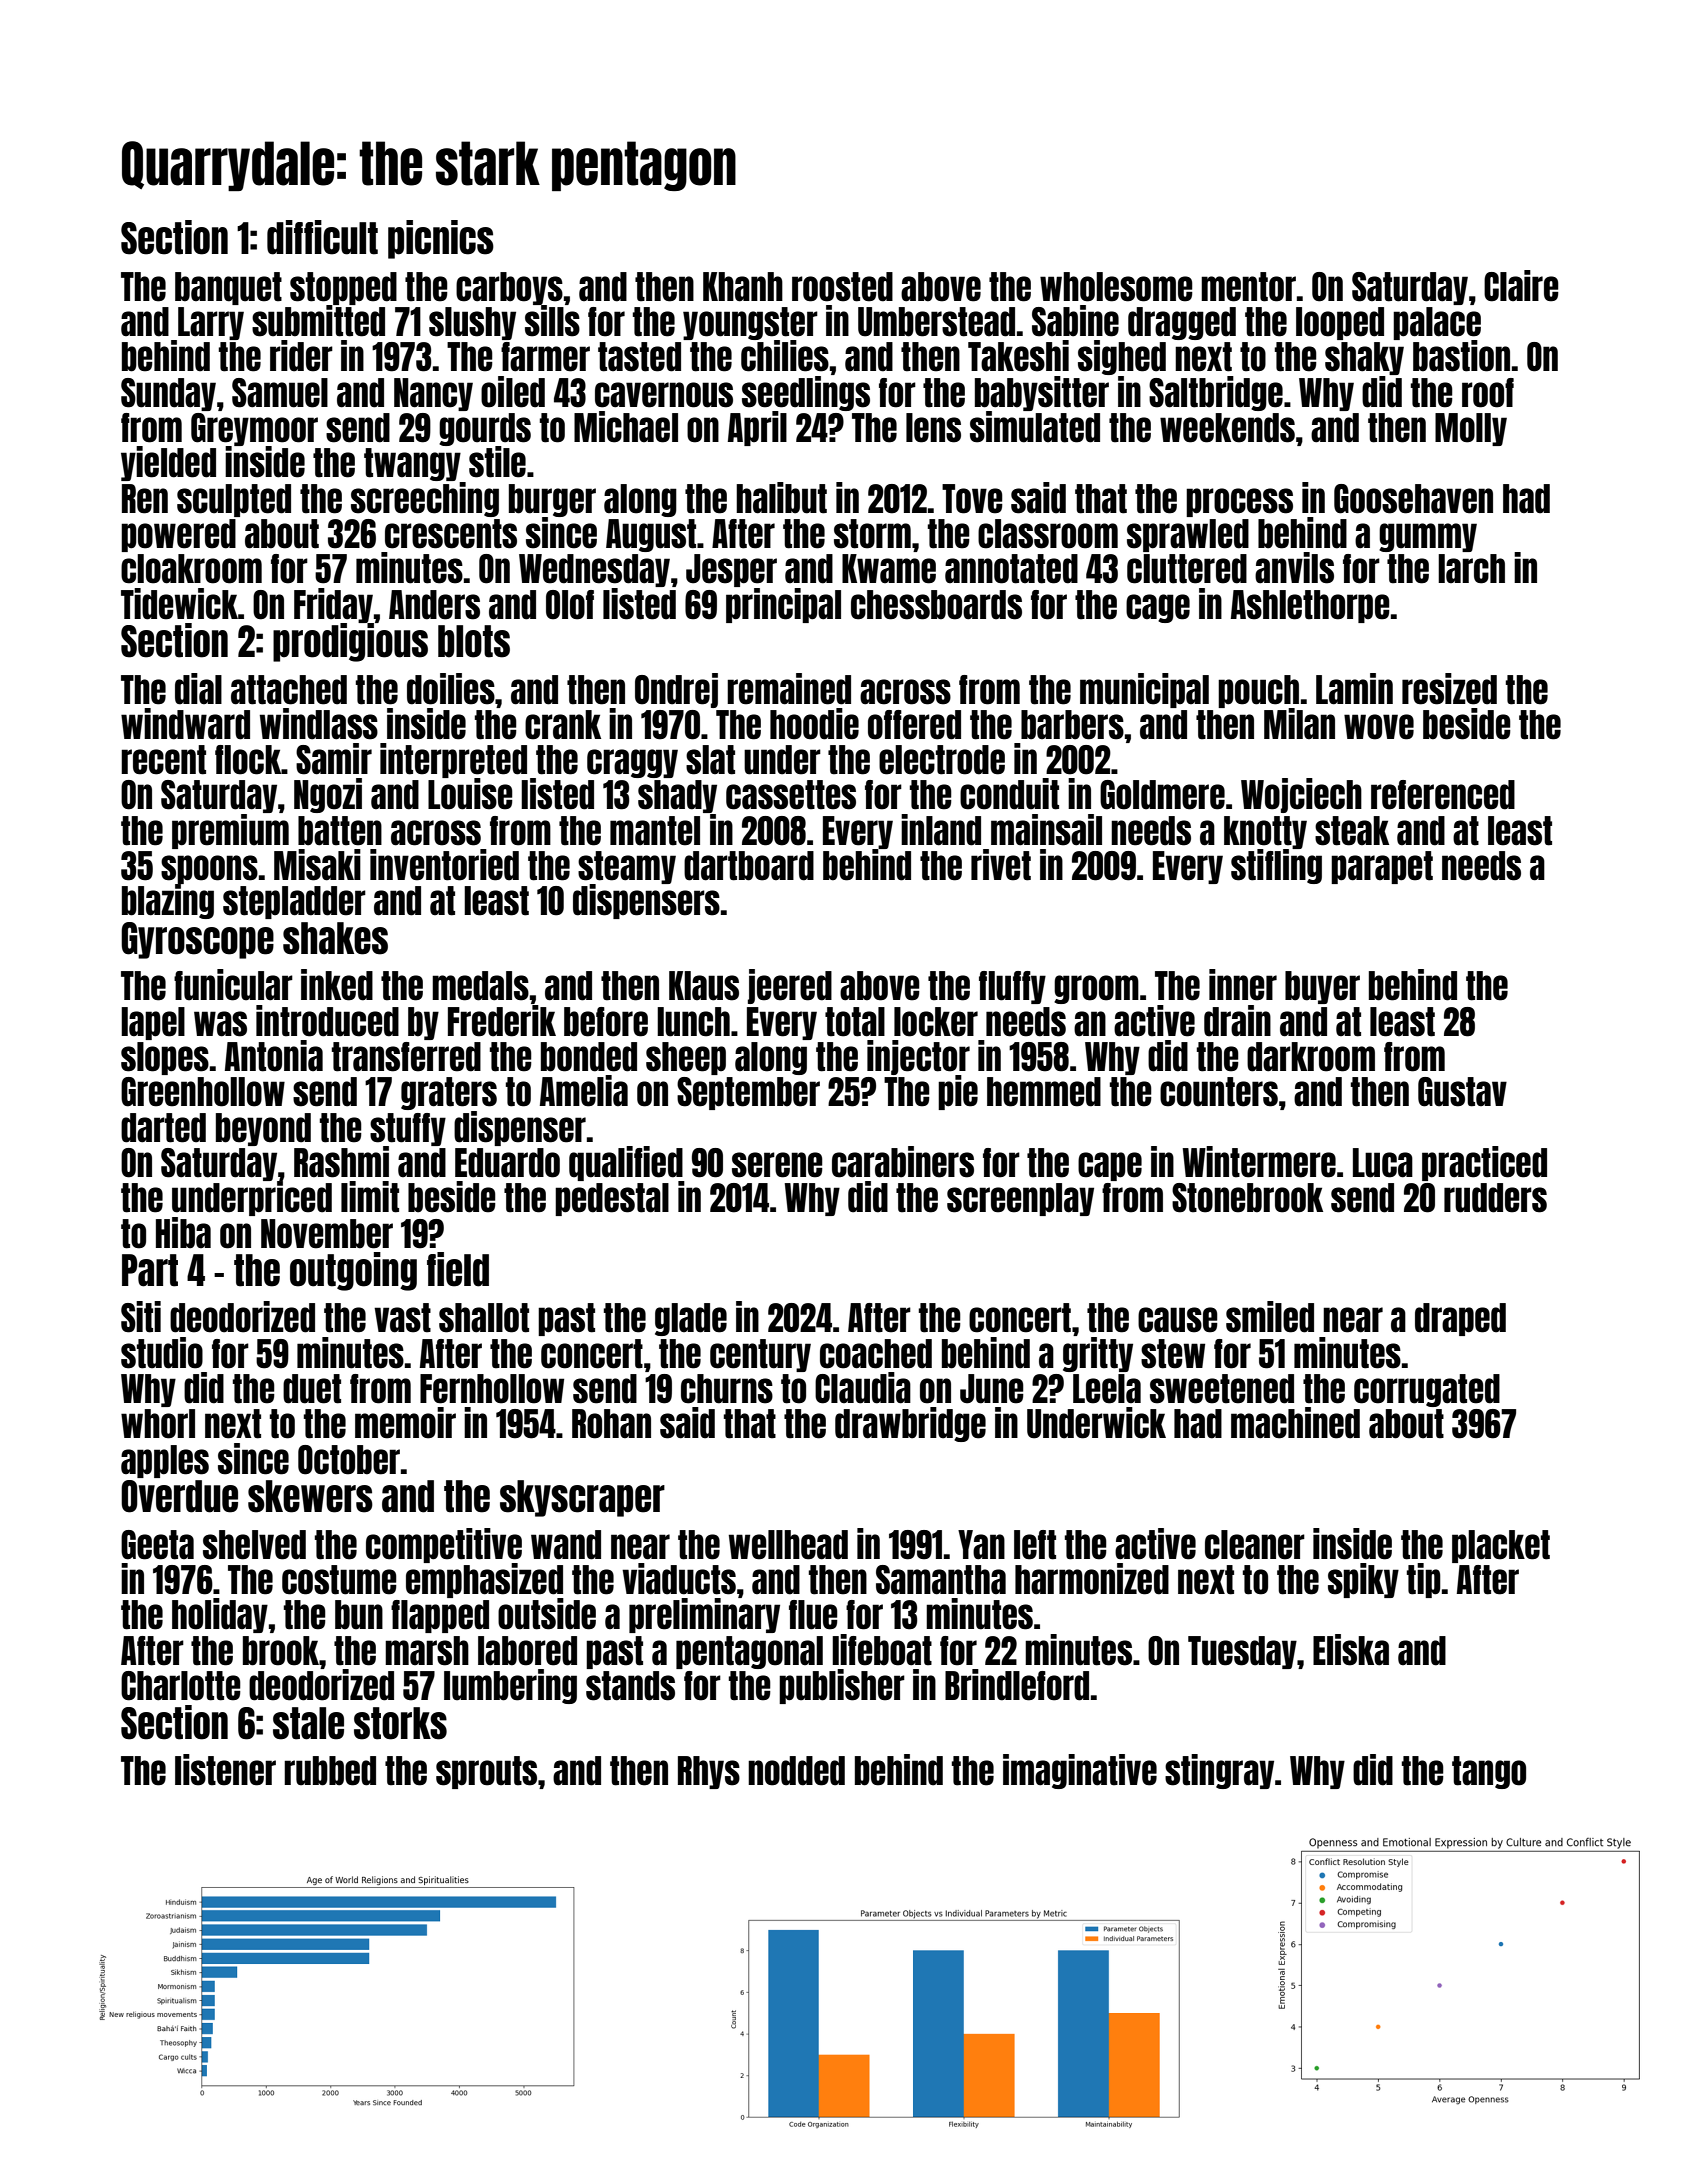 The image size is (1683, 2178). Describe the element at coordinates (220, 1615) in the document. I see `holiday` at that location.
